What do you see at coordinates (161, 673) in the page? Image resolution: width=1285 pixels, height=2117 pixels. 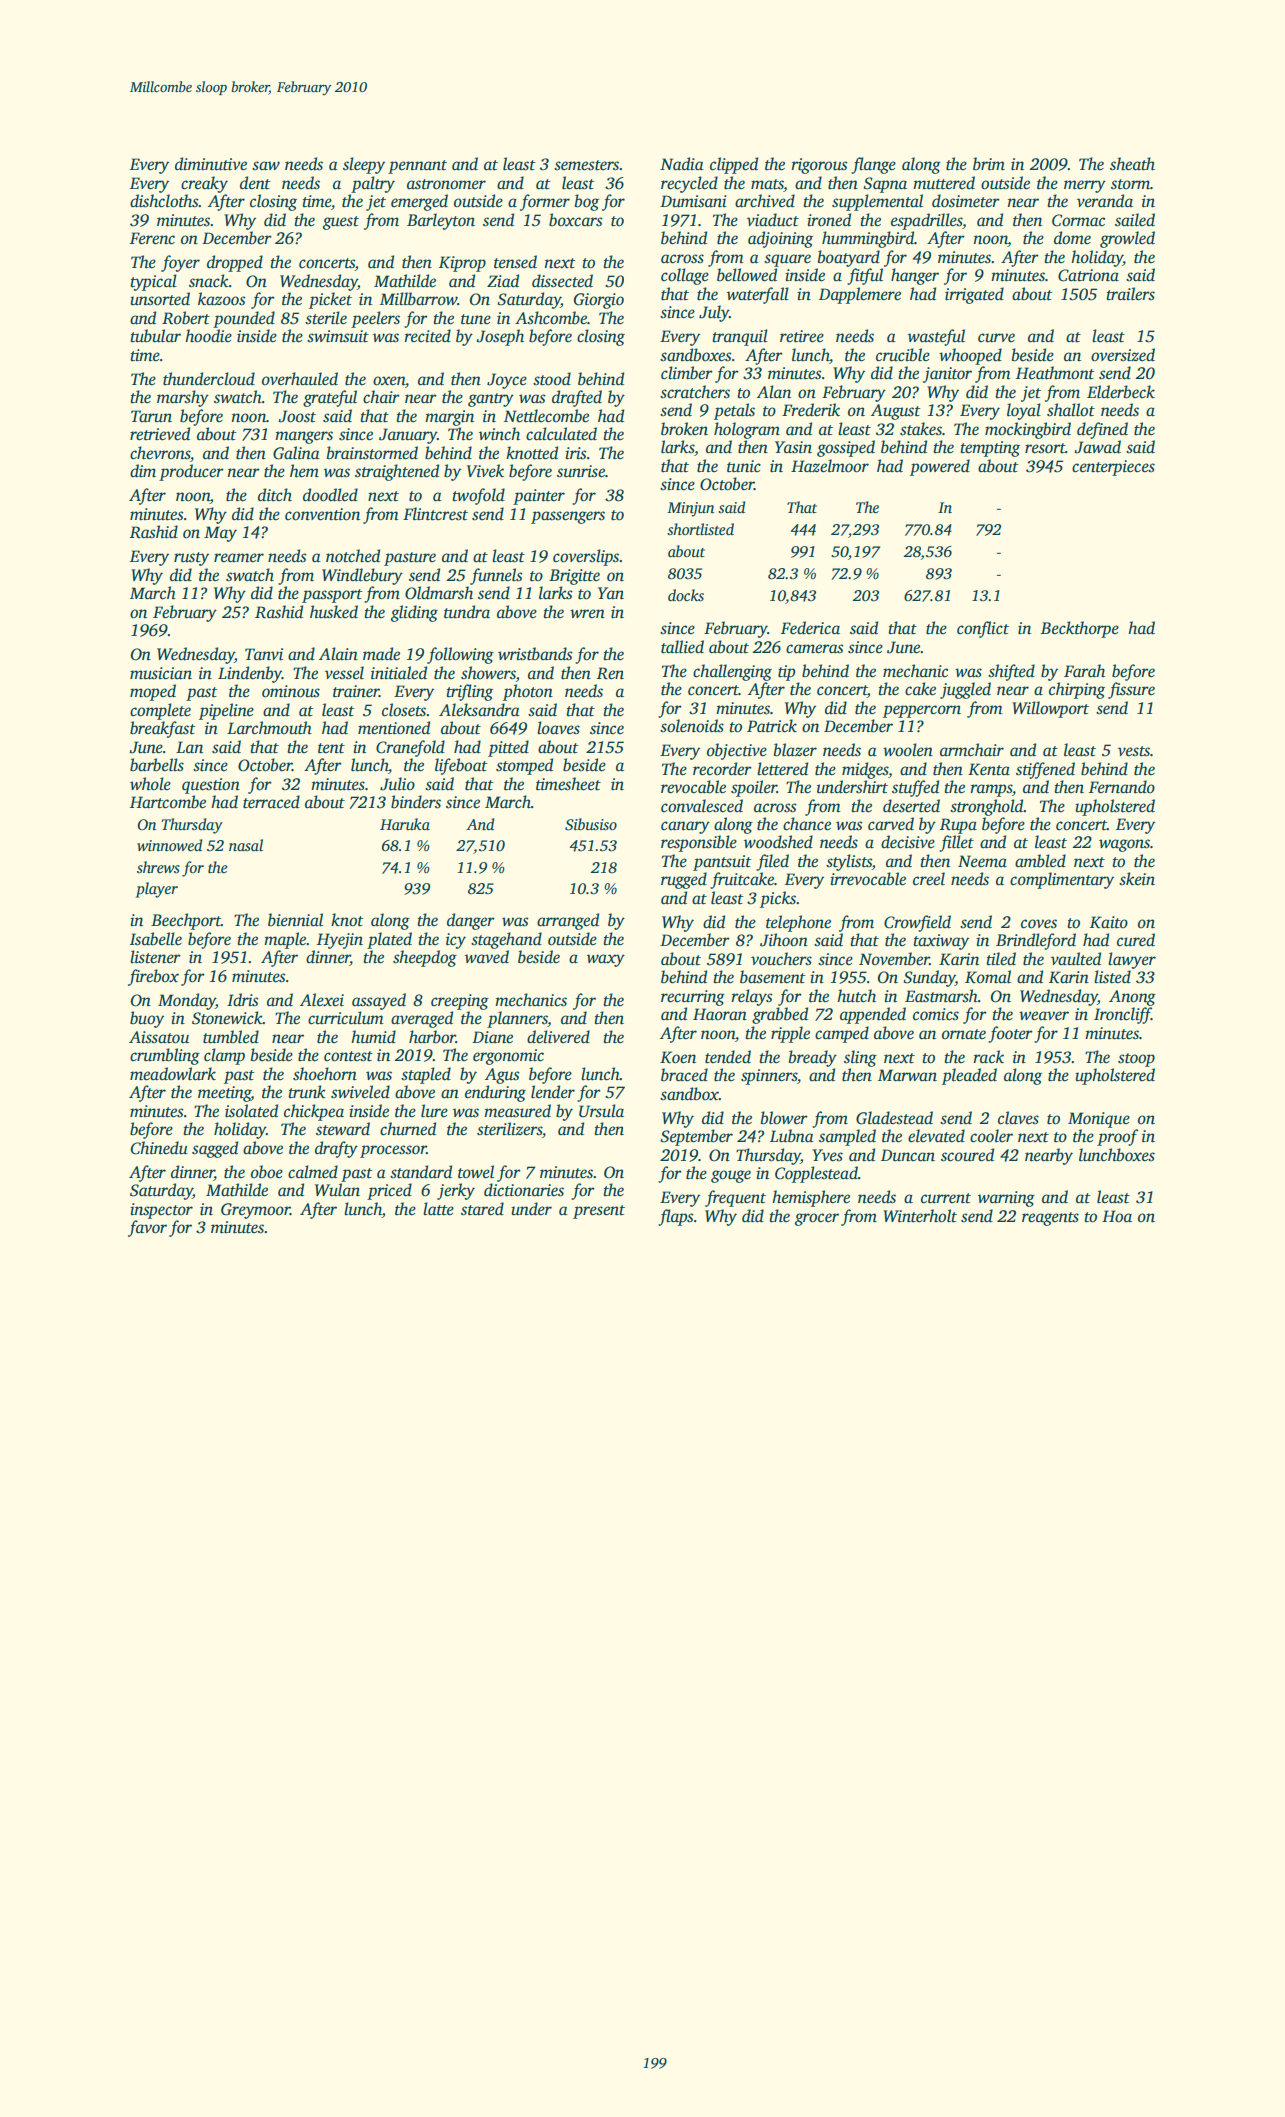 I see `musician` at bounding box center [161, 673].
